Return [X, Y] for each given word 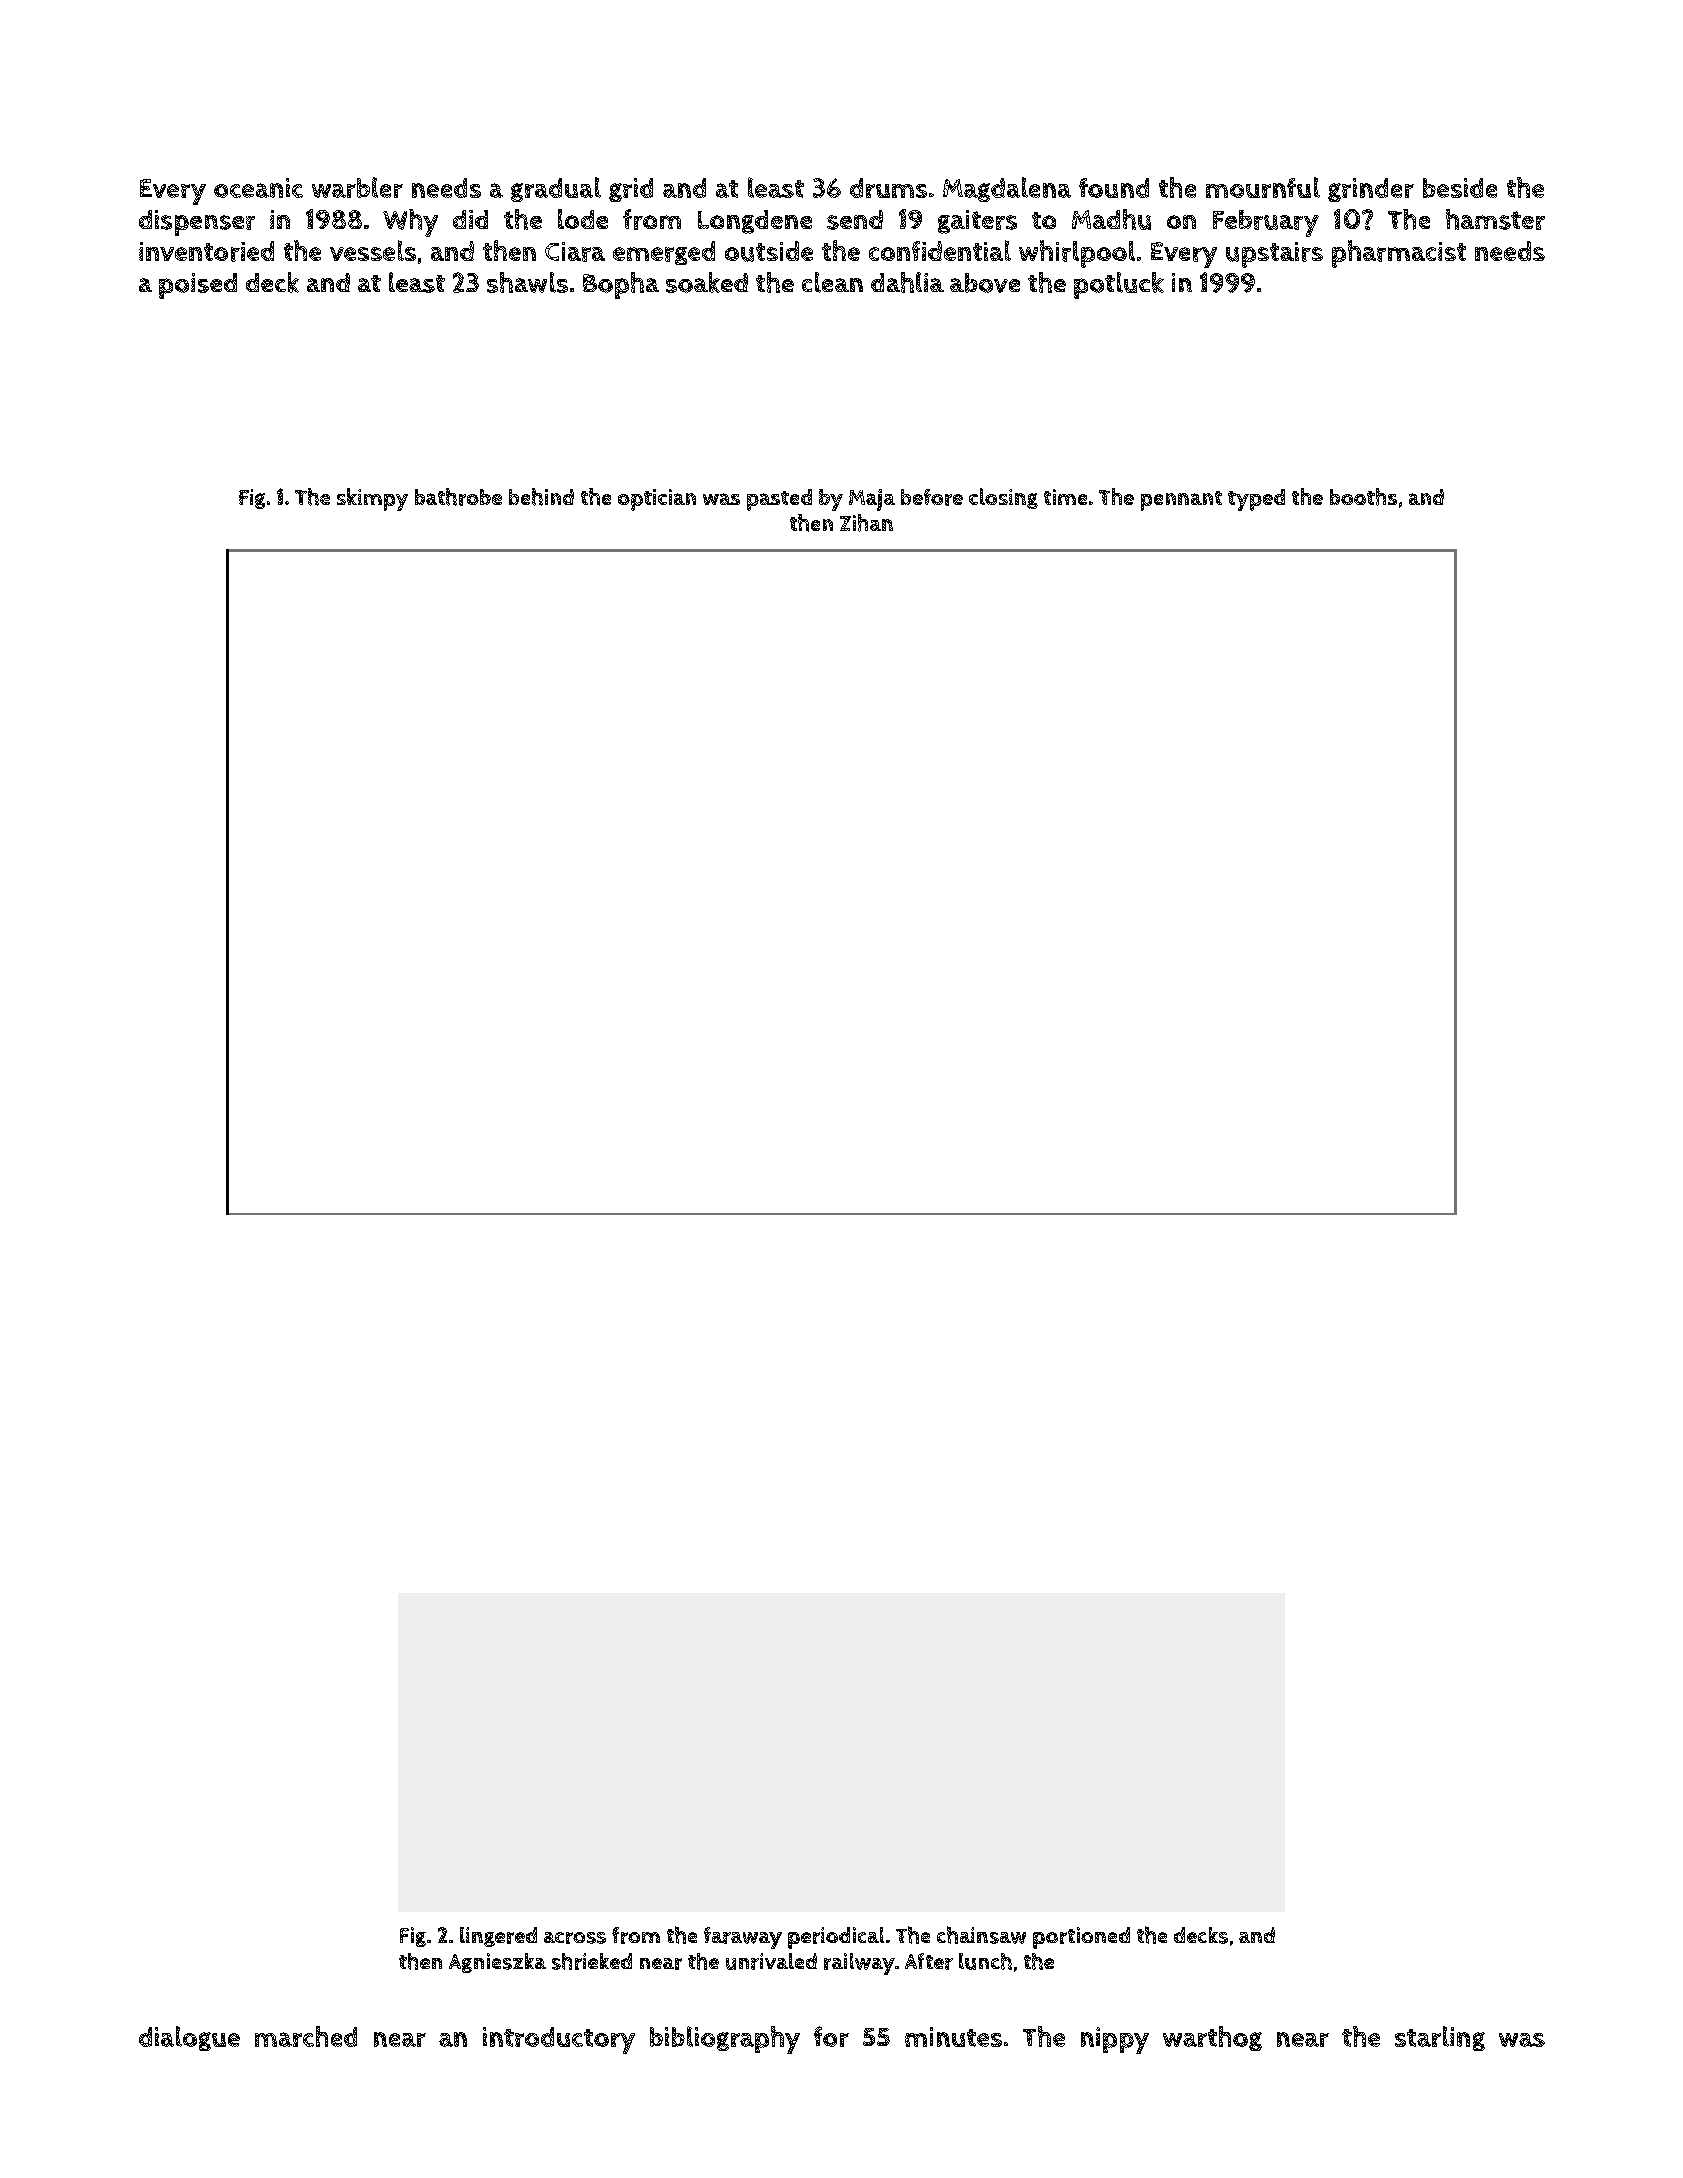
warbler [357, 187]
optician [657, 500]
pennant [1181, 501]
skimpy [372, 499]
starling [1440, 2038]
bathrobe [458, 497]
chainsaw [981, 1935]
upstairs [1274, 255]
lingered [498, 1937]
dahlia [907, 282]
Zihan [866, 523]
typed [1256, 500]
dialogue [189, 2038]
